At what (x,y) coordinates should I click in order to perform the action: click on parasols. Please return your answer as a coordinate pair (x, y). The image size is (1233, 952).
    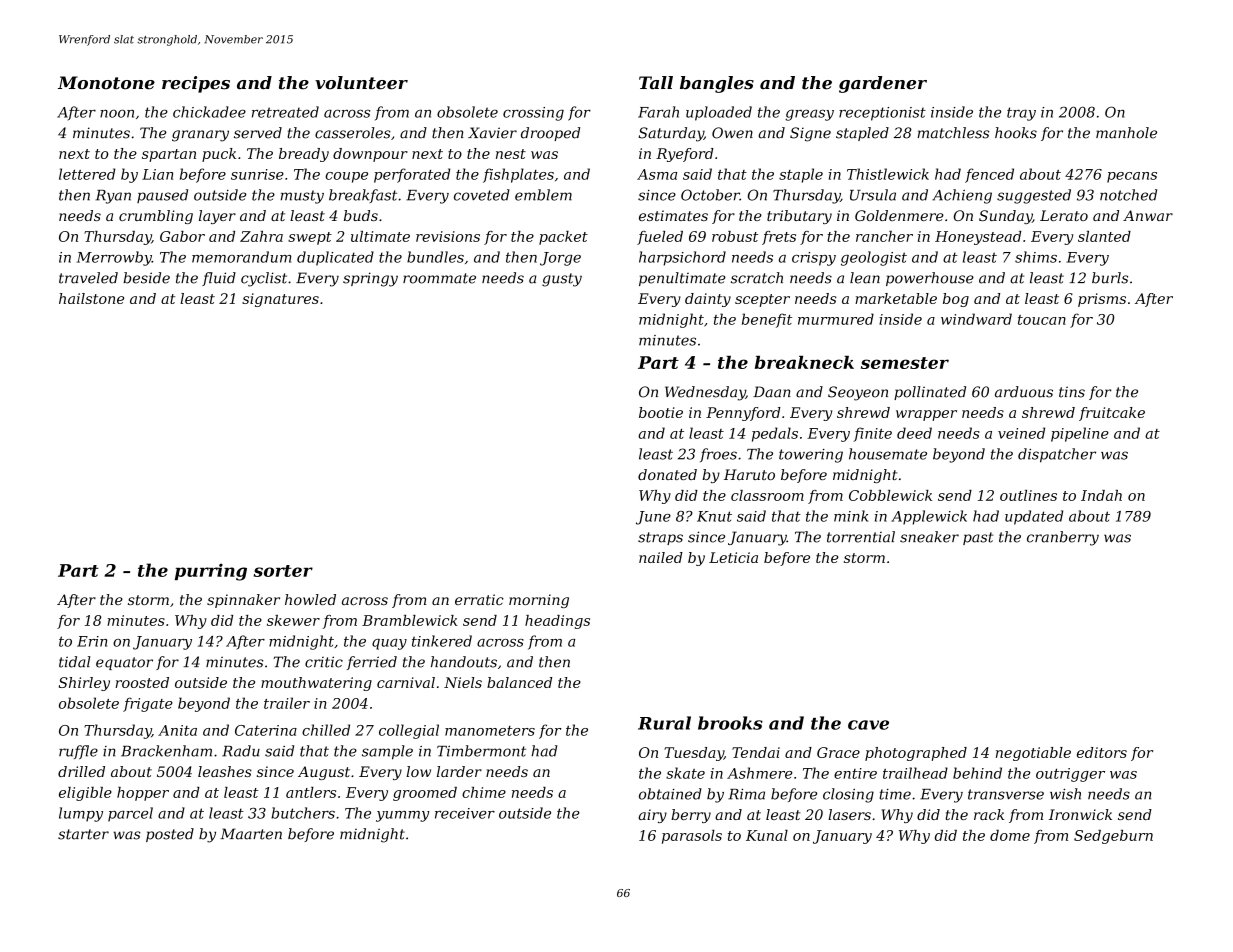
    Looking at the image, I should click on (692, 837).
